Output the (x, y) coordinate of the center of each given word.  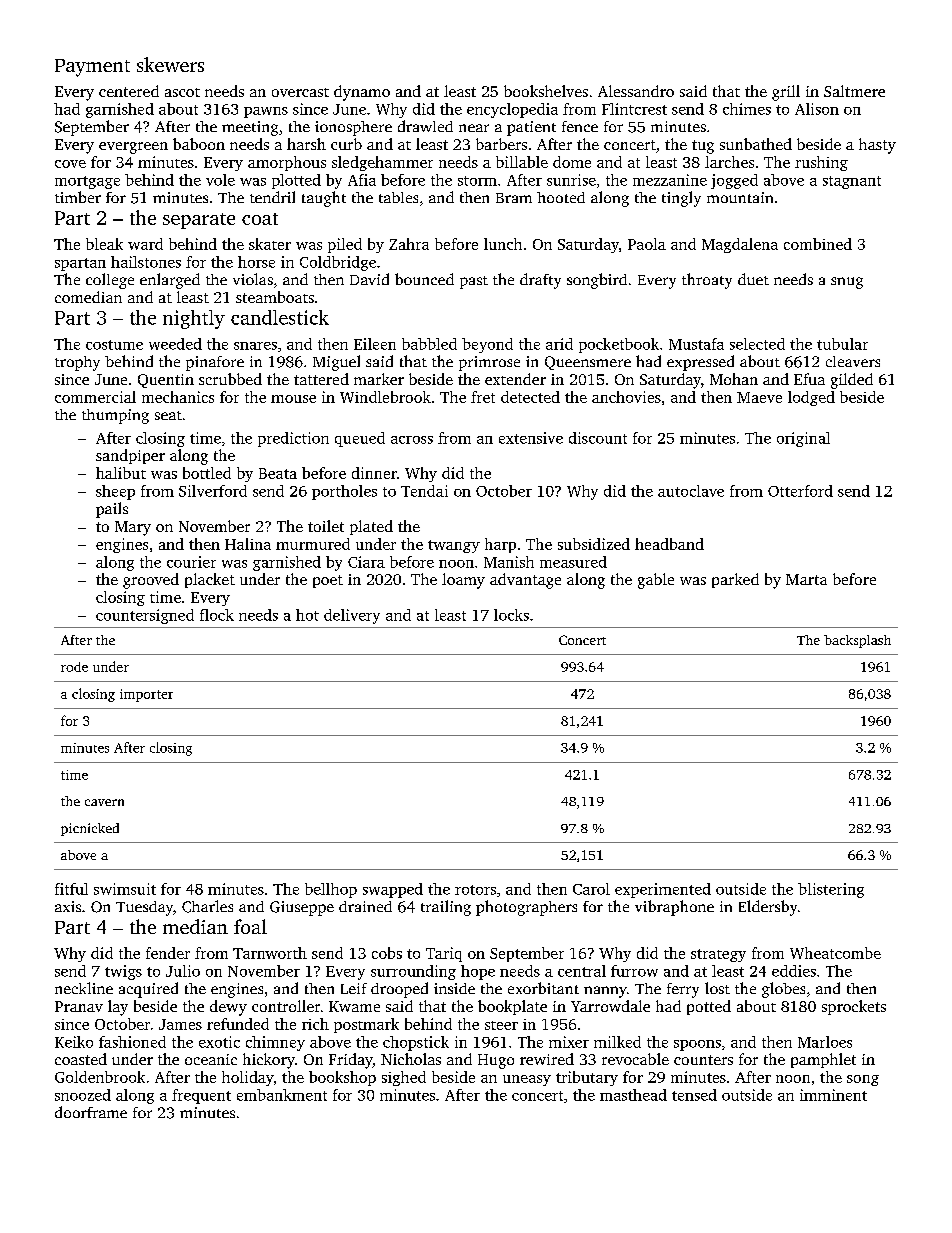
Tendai (424, 491)
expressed (700, 363)
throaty (707, 281)
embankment (282, 1095)
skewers (170, 64)
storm (477, 181)
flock (217, 615)
